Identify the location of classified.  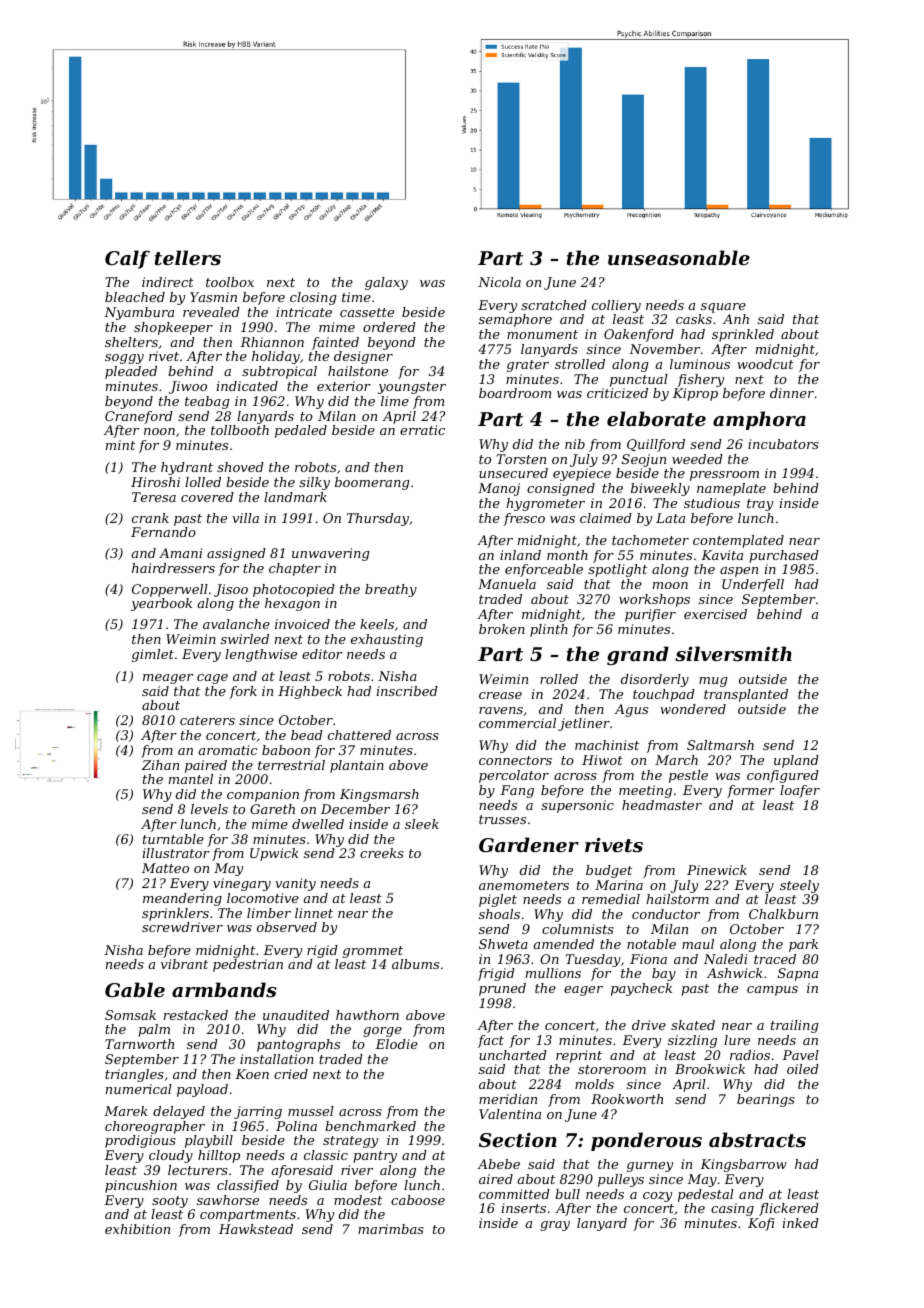
(248, 1186).
